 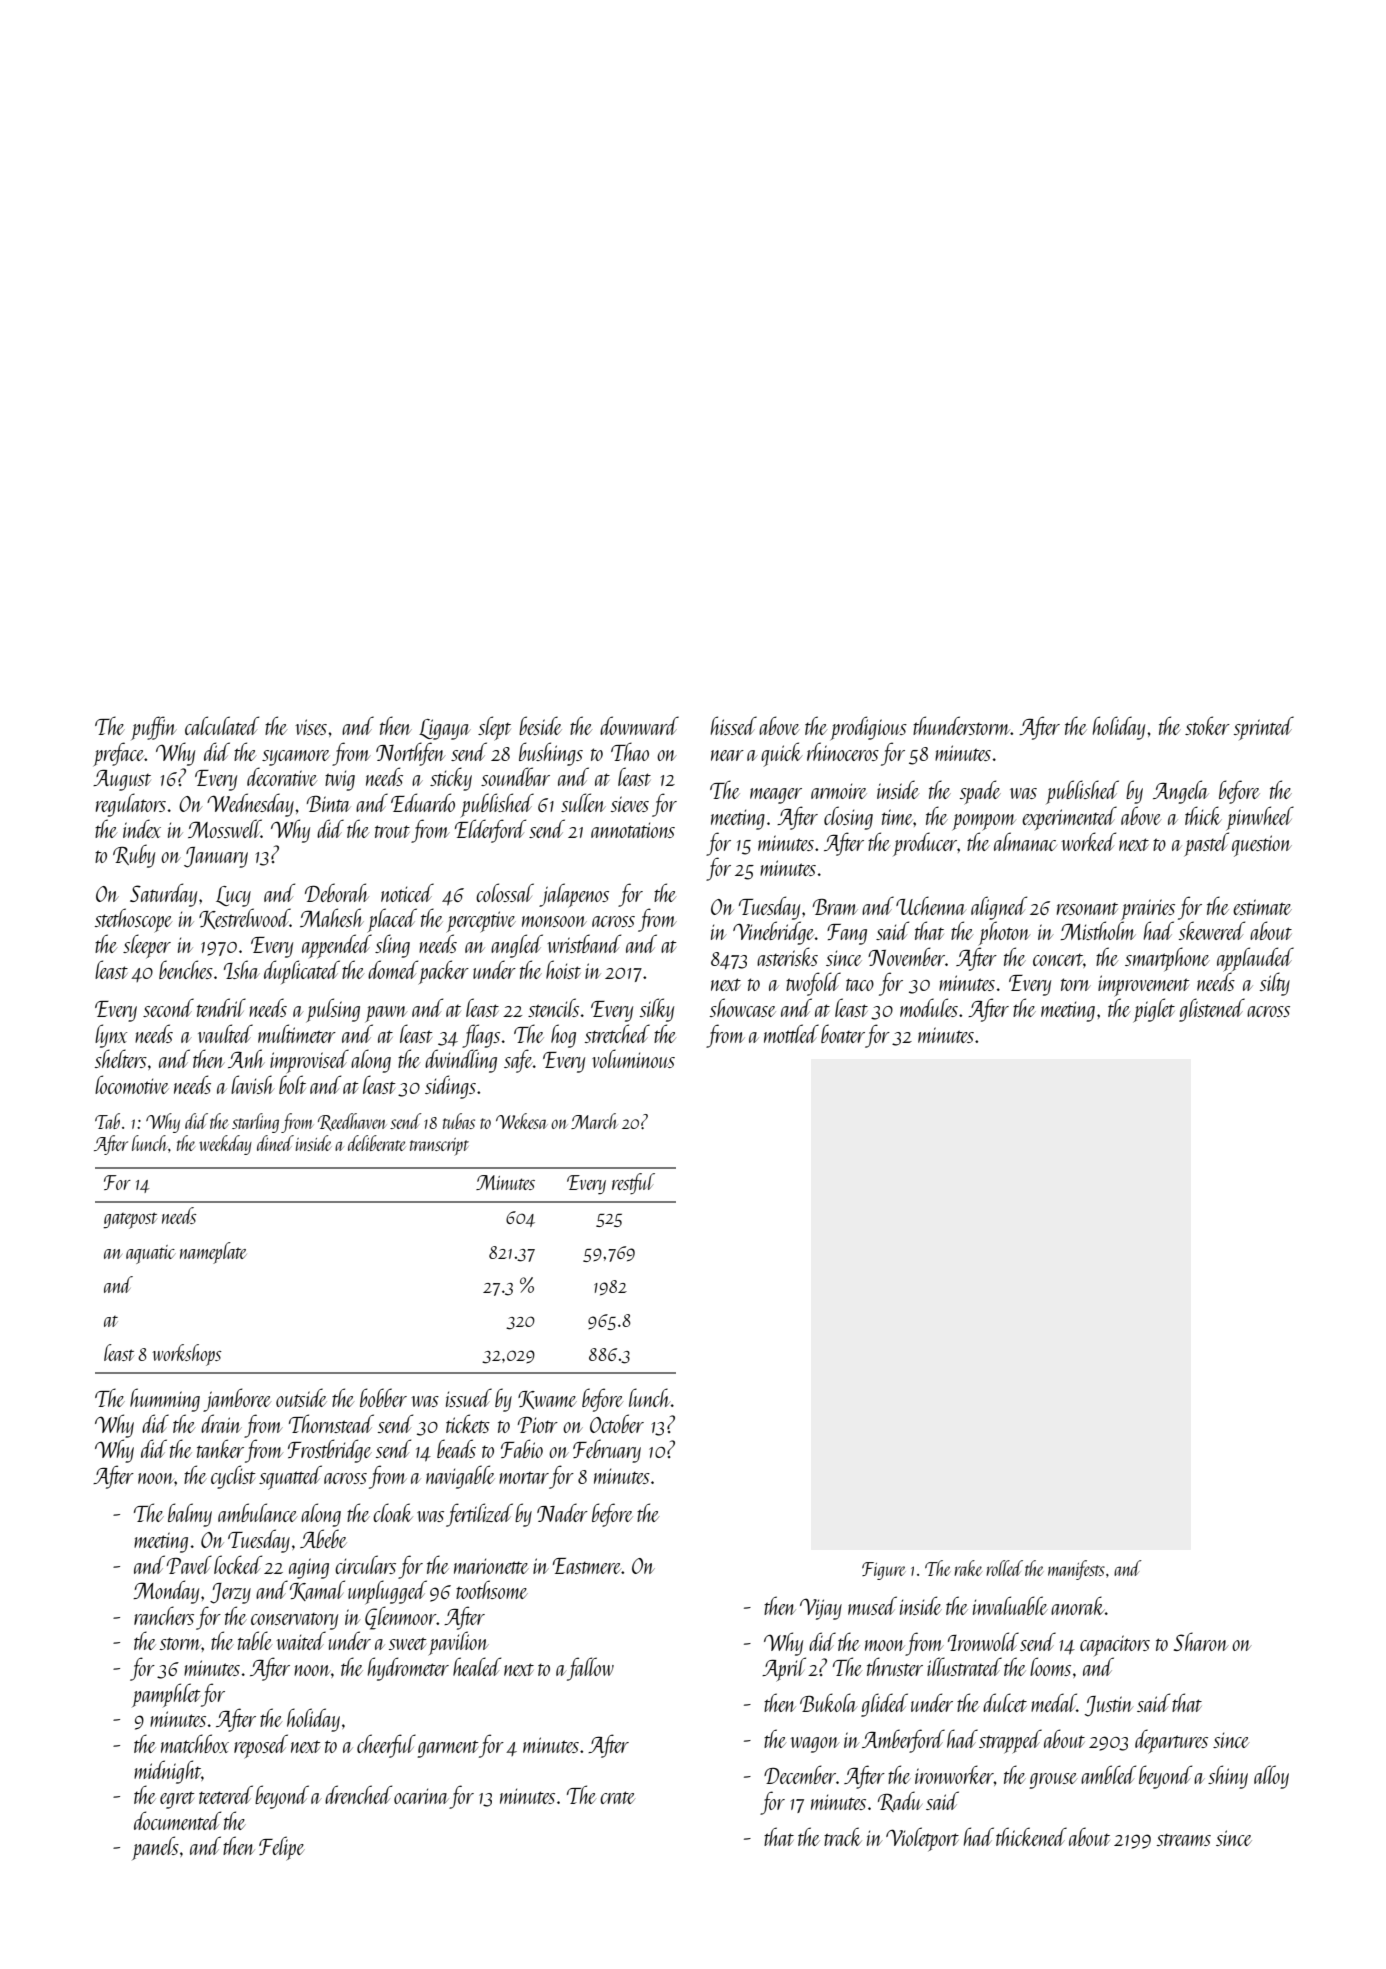 I want to click on restful, so click(x=633, y=1183).
